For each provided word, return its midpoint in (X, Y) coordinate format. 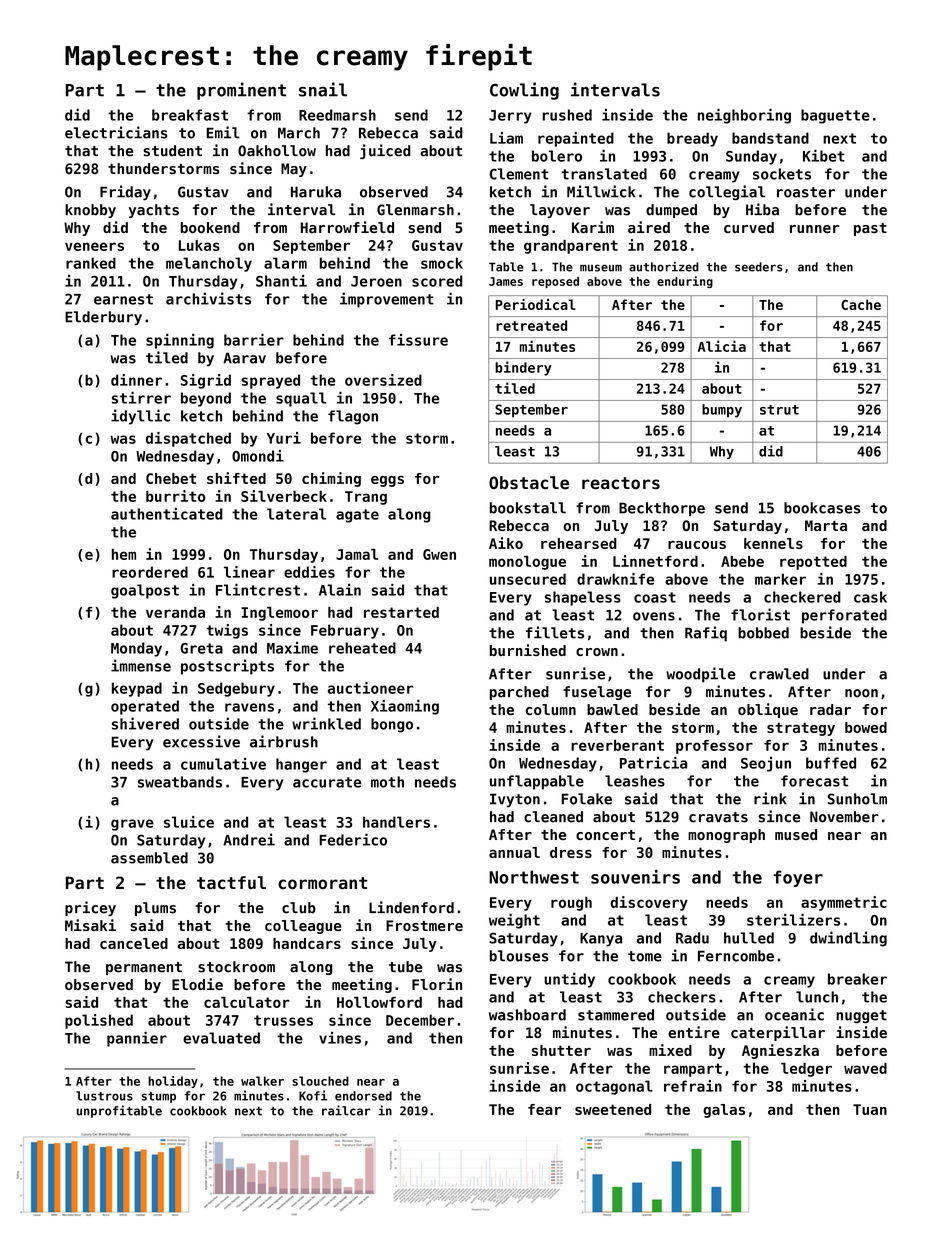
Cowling (524, 91)
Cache (861, 304)
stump (158, 1097)
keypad (137, 689)
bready (692, 139)
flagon (353, 417)
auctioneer (370, 688)
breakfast (190, 115)
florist (760, 614)
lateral (296, 514)
